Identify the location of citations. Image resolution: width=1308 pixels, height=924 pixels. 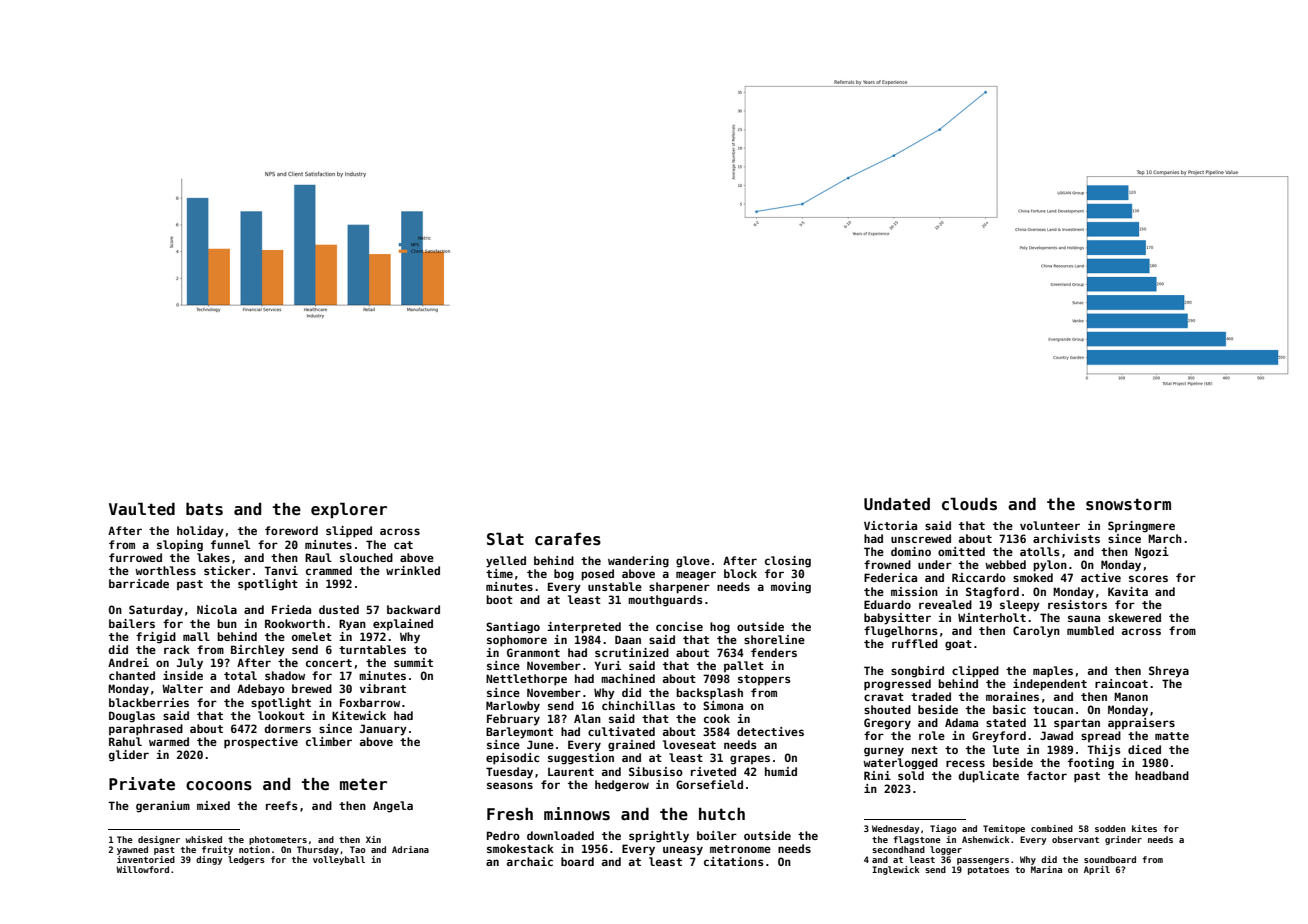
(734, 861).
